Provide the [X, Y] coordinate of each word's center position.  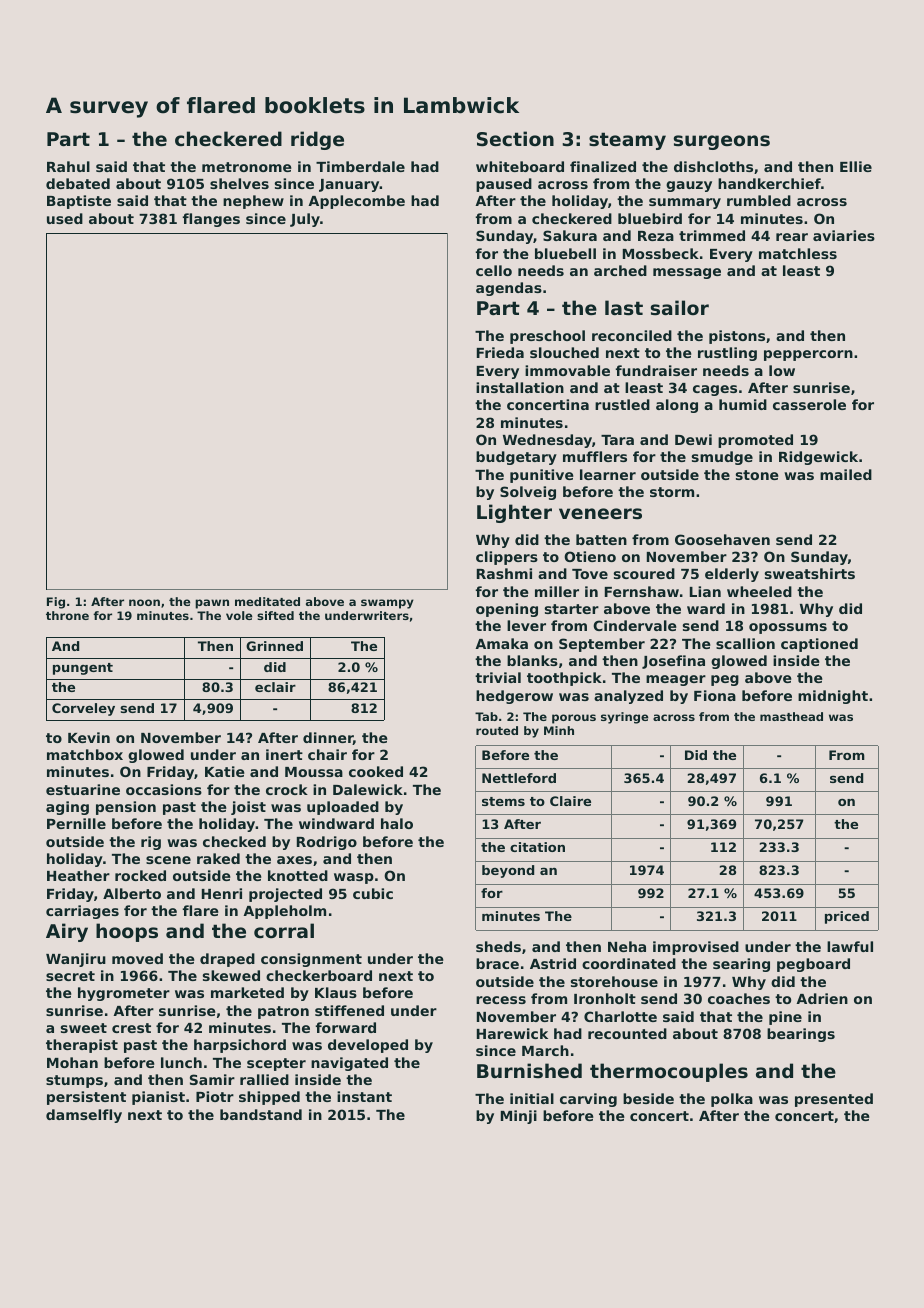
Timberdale [360, 166]
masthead [791, 716]
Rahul [68, 166]
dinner [328, 738]
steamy [627, 141]
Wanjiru [76, 960]
